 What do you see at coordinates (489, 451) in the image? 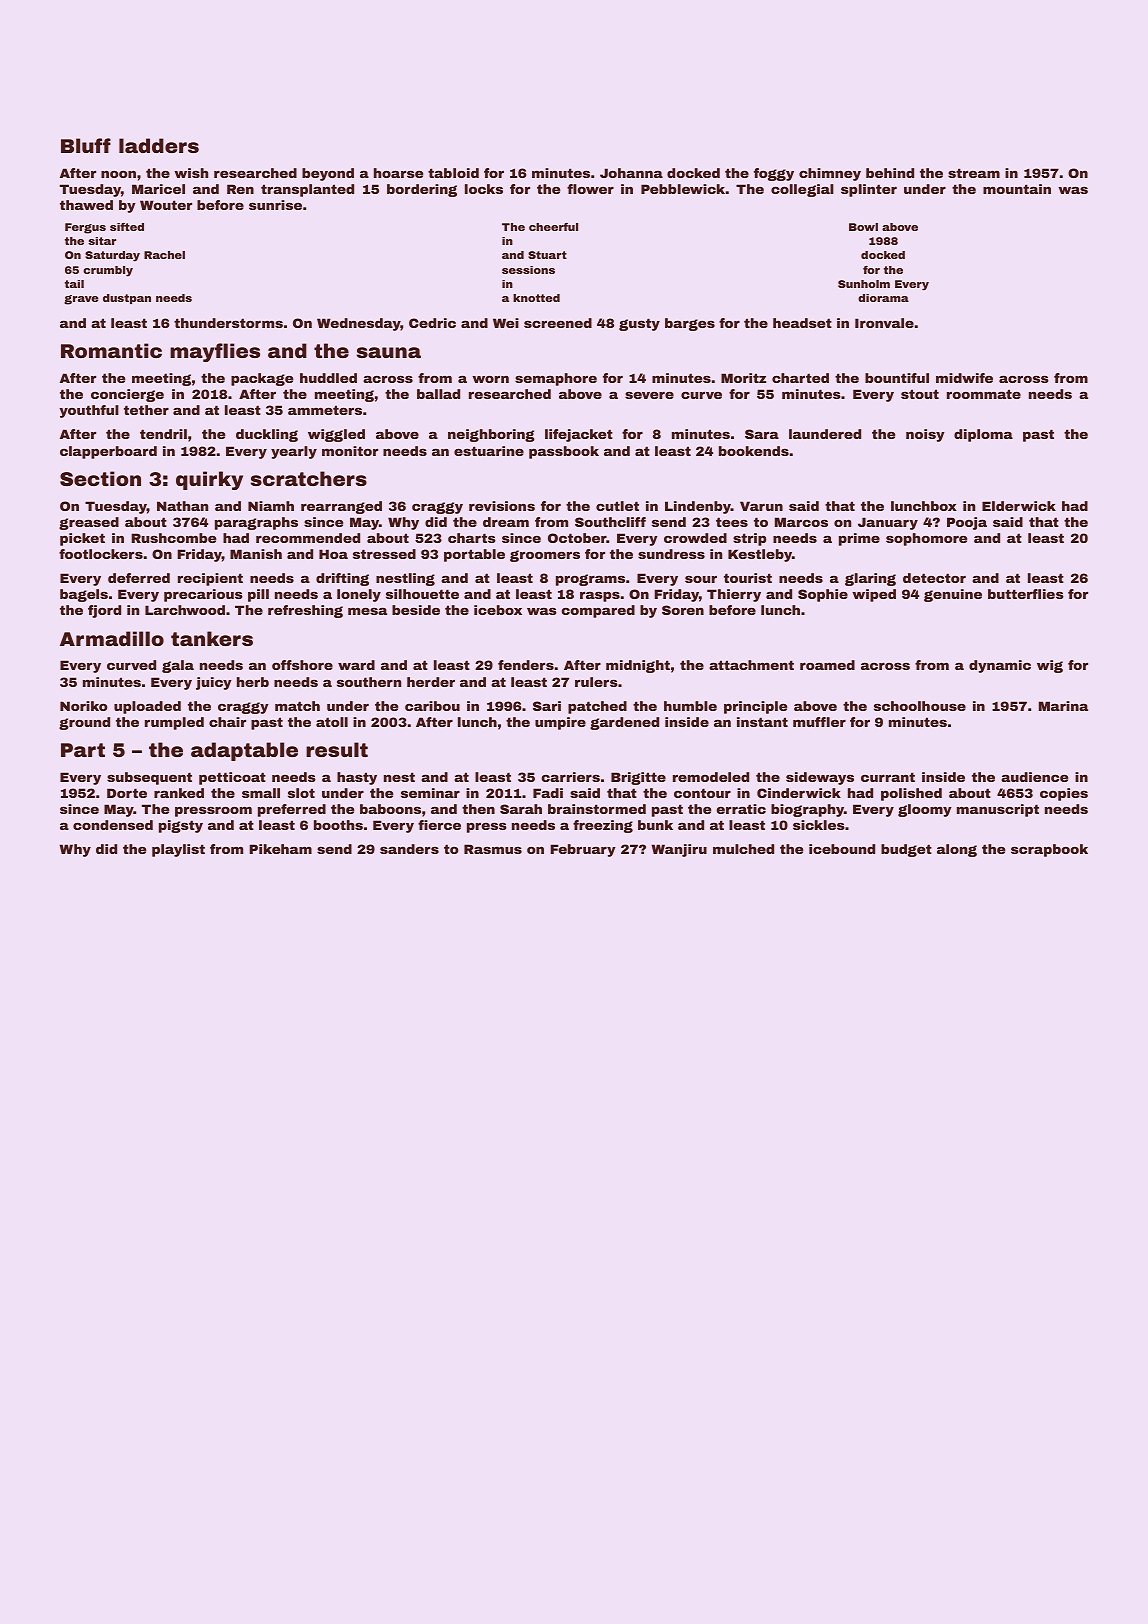
I see `estuarine` at bounding box center [489, 451].
